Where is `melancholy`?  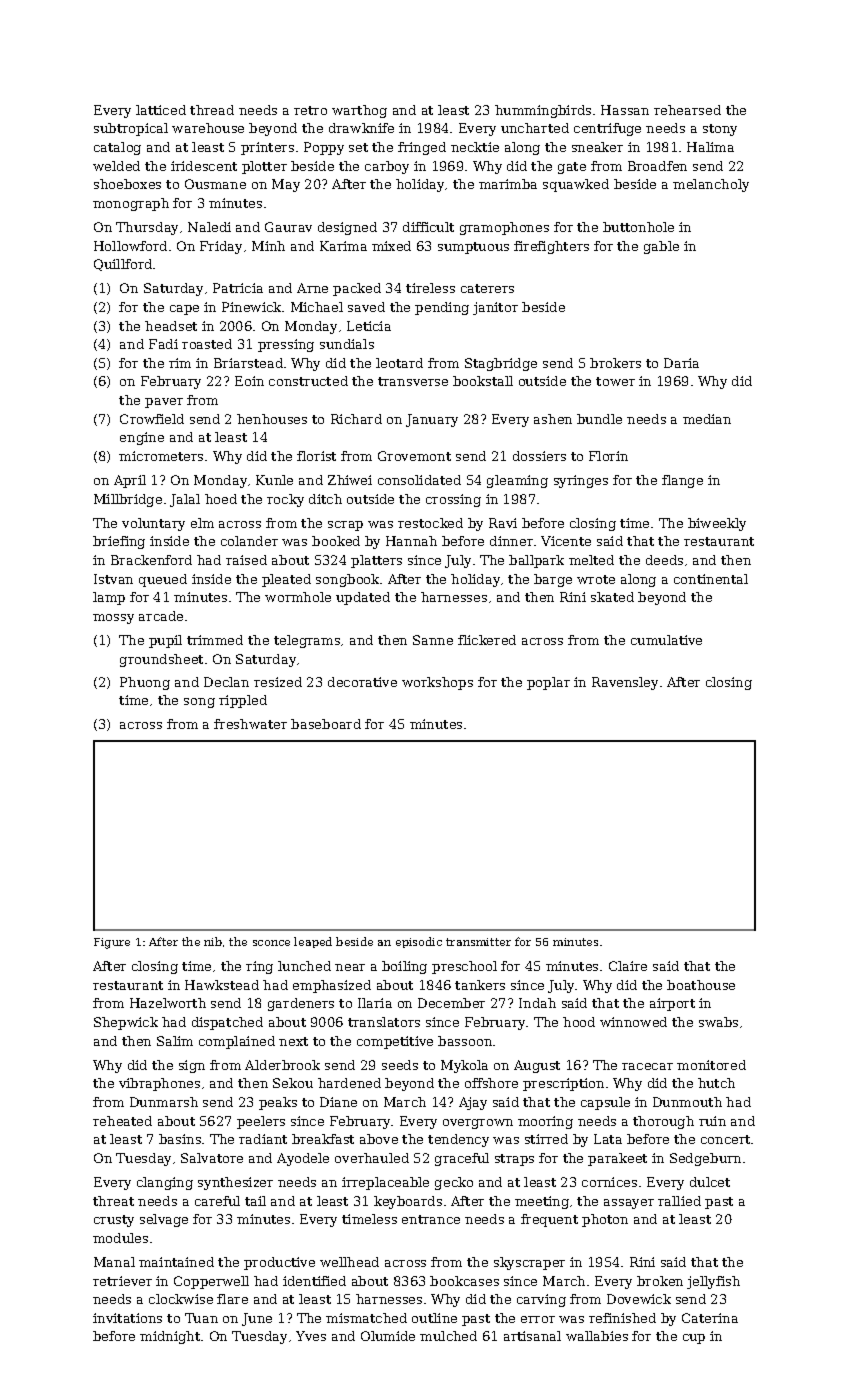
melancholy is located at coordinates (711, 185).
